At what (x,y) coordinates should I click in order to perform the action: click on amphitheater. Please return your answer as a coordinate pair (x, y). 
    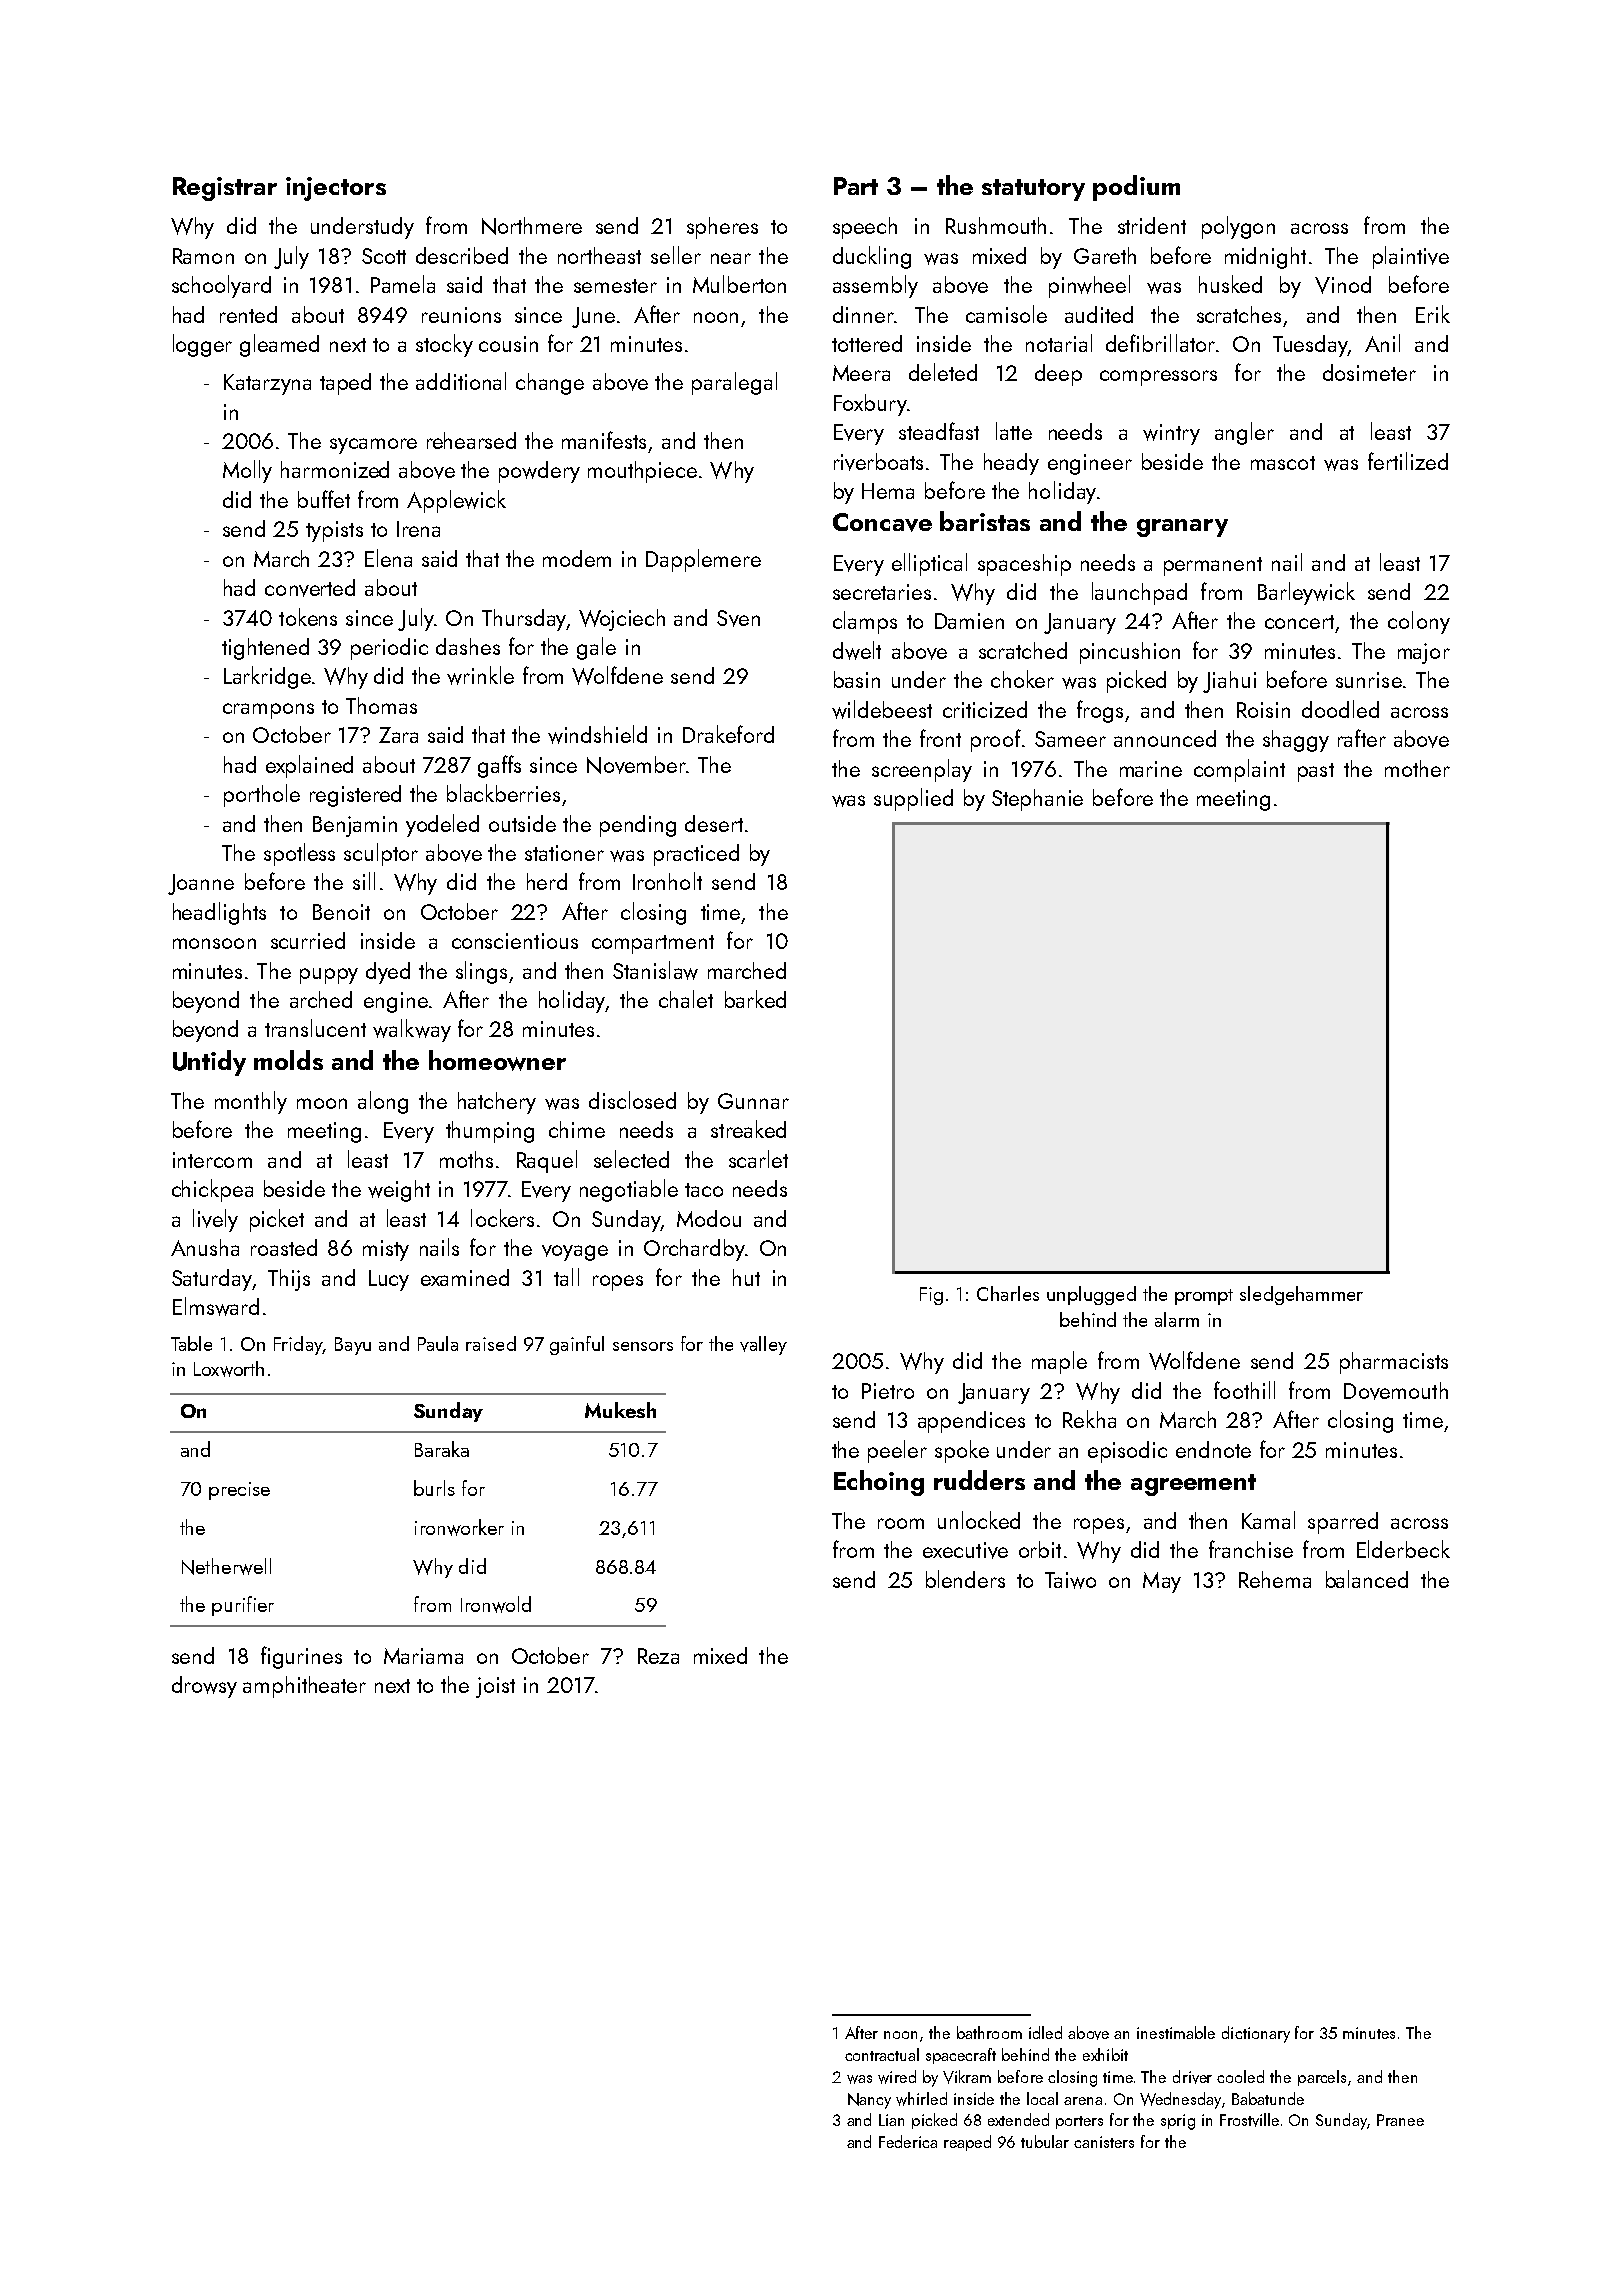
    Looking at the image, I should click on (304, 1687).
